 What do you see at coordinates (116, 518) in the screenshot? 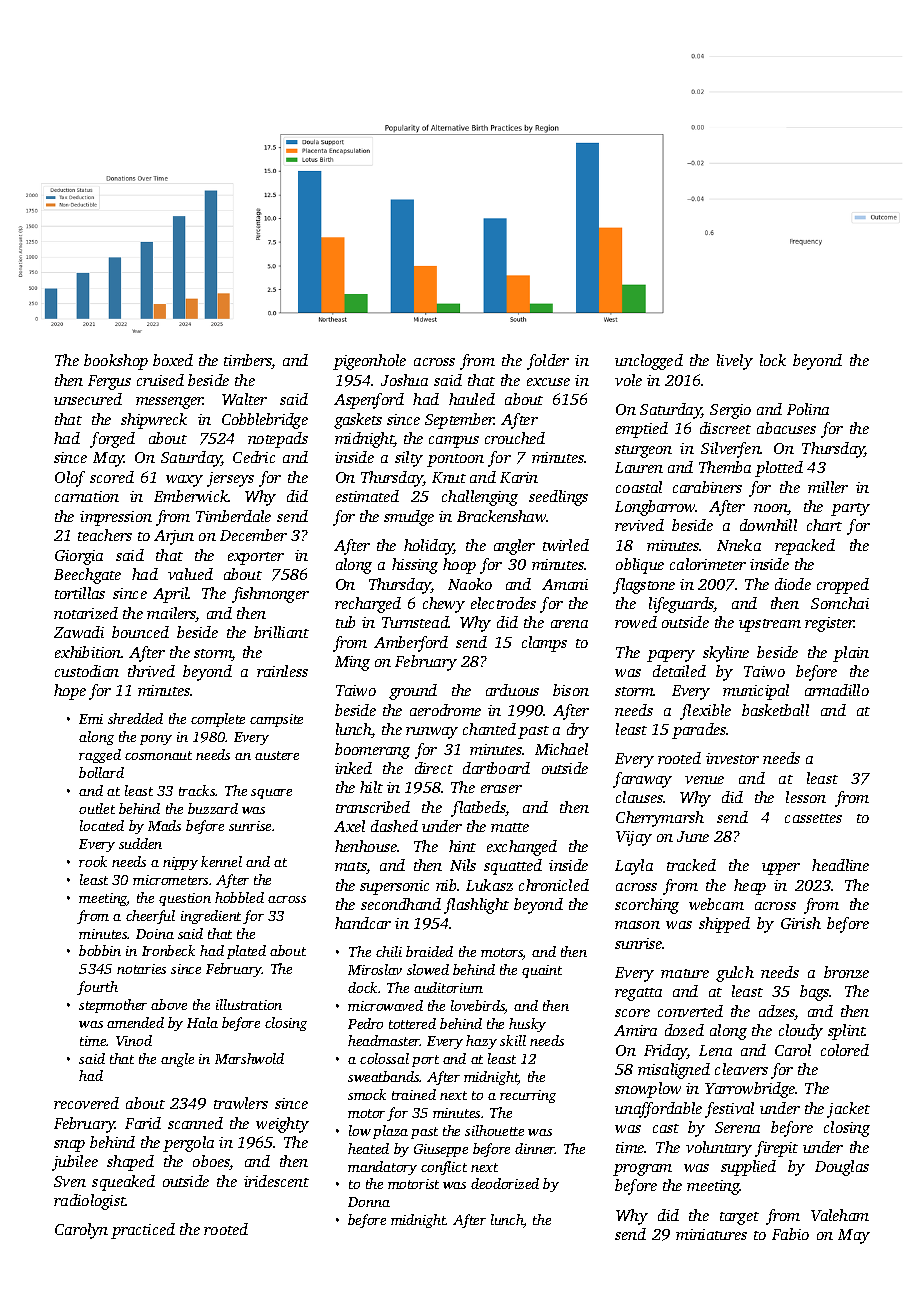
I see `impression` at bounding box center [116, 518].
